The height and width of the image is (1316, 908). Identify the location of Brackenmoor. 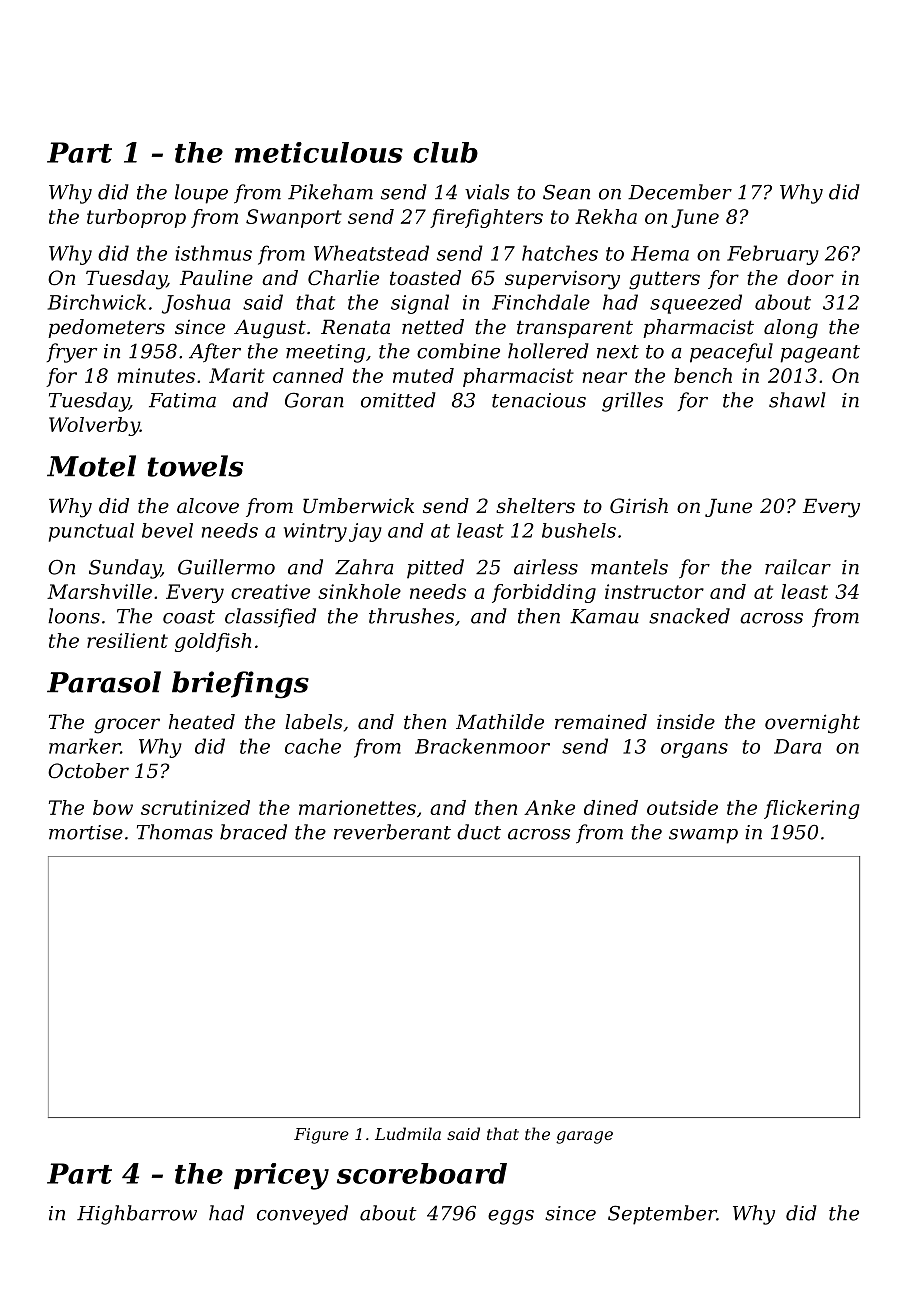
(482, 746).
